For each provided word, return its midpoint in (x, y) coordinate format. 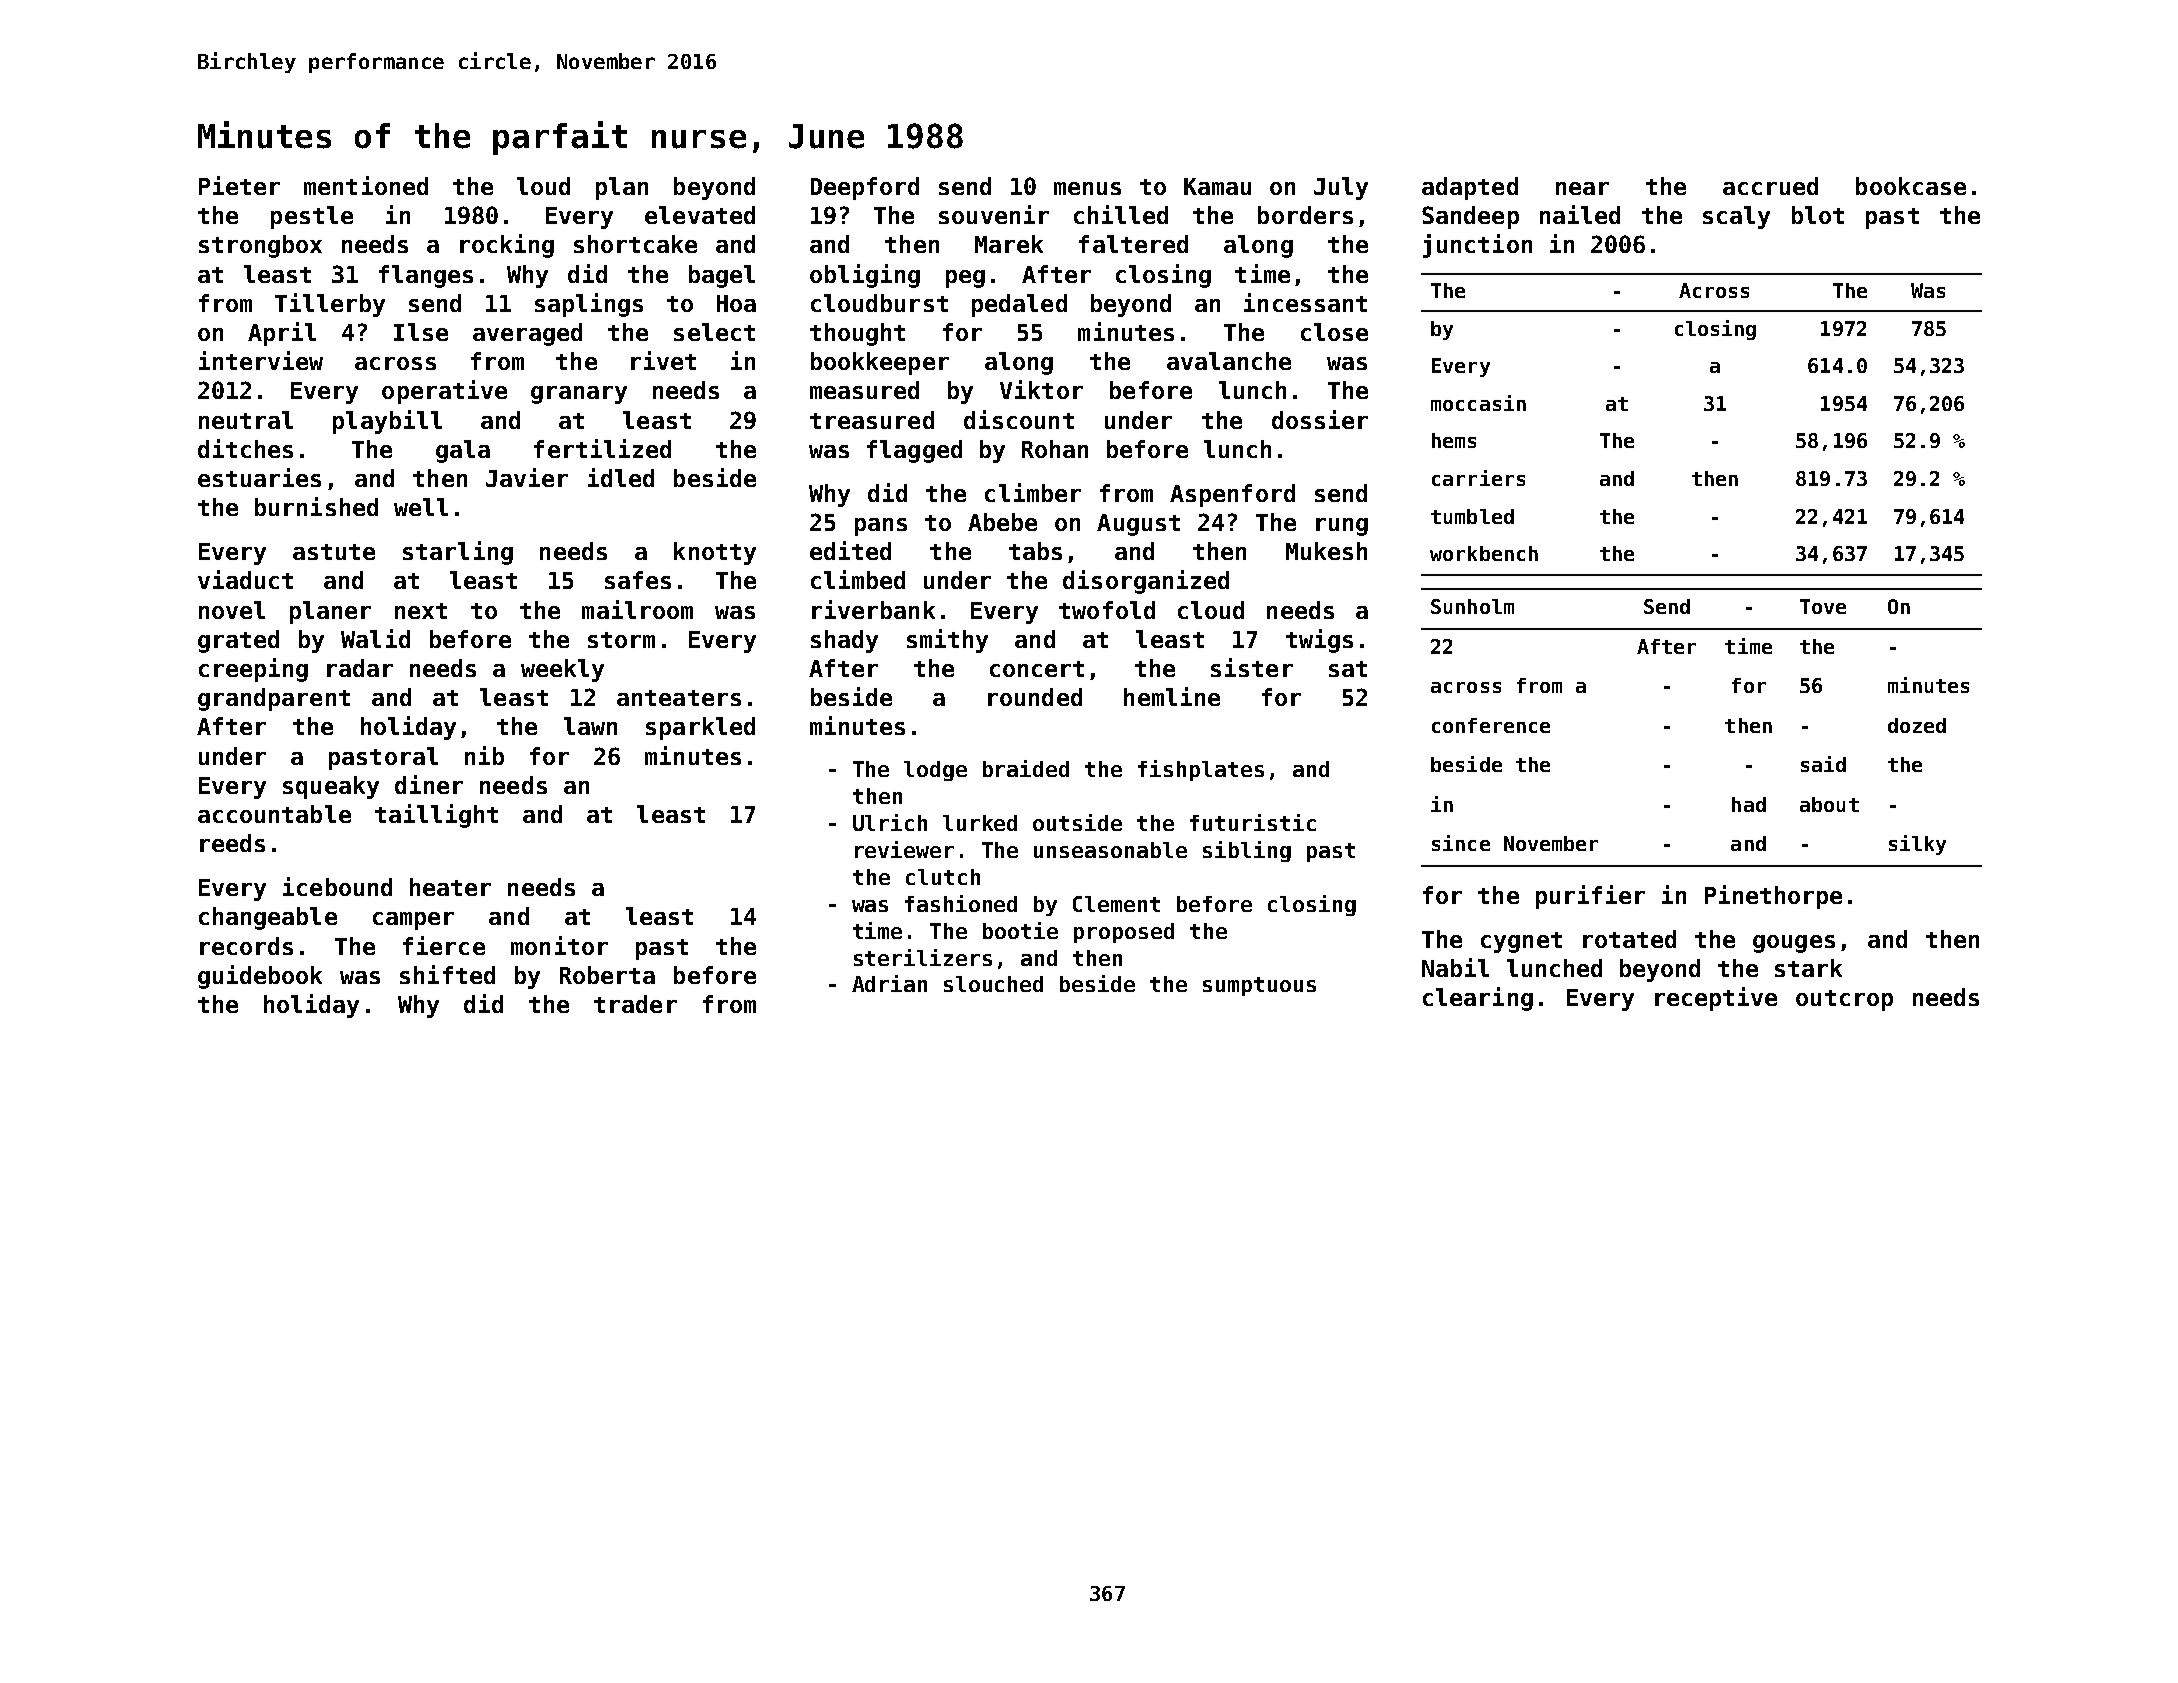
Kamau (1217, 186)
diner (429, 784)
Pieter (239, 185)
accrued (1770, 186)
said (1823, 764)
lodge (935, 771)
